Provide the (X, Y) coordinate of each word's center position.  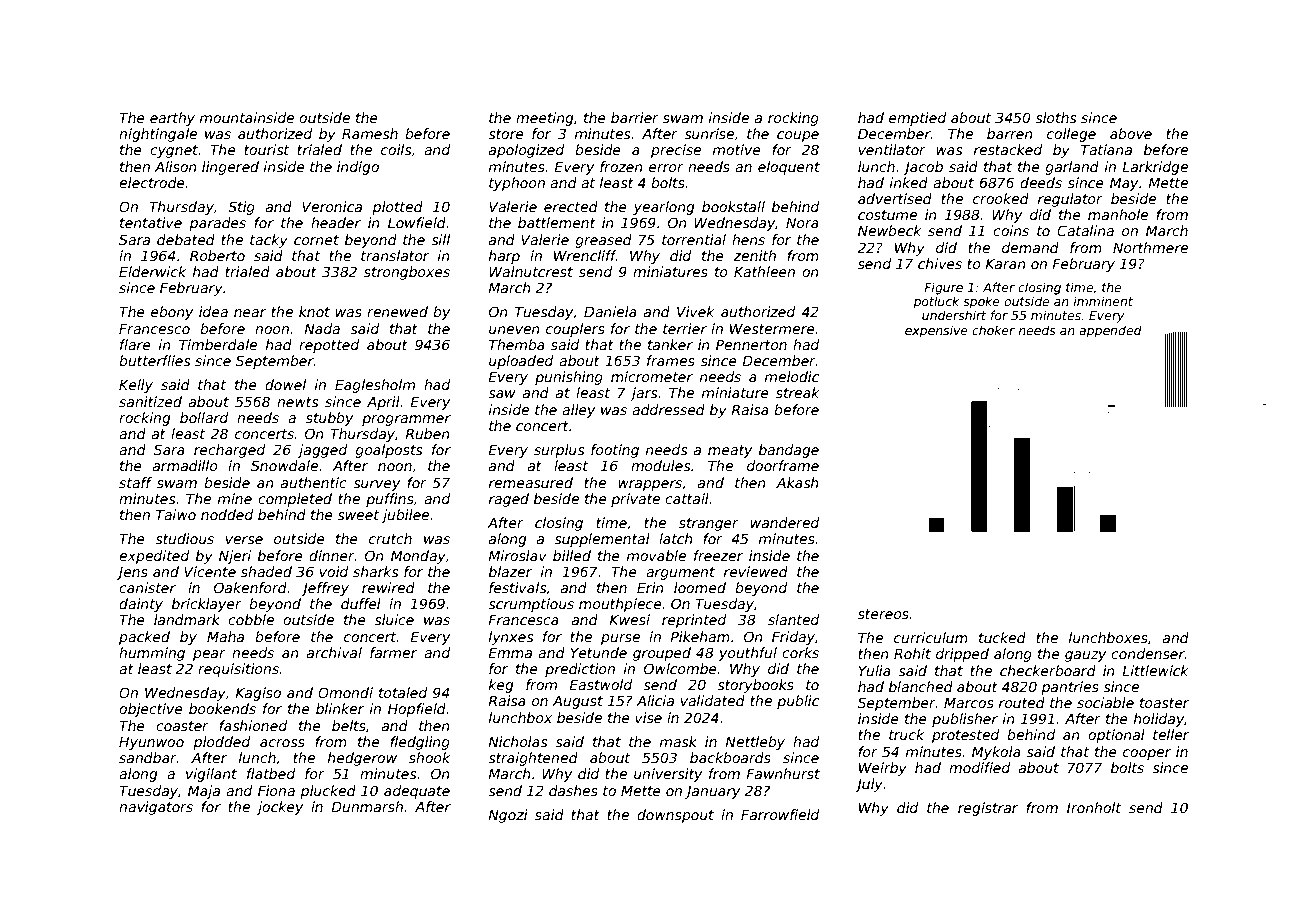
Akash (797, 482)
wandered (785, 522)
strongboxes (407, 273)
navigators (156, 808)
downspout (675, 816)
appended (1110, 331)
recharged (229, 451)
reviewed (756, 571)
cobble (251, 619)
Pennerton (751, 344)
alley (578, 411)
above (1131, 133)
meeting (544, 119)
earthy (172, 119)
